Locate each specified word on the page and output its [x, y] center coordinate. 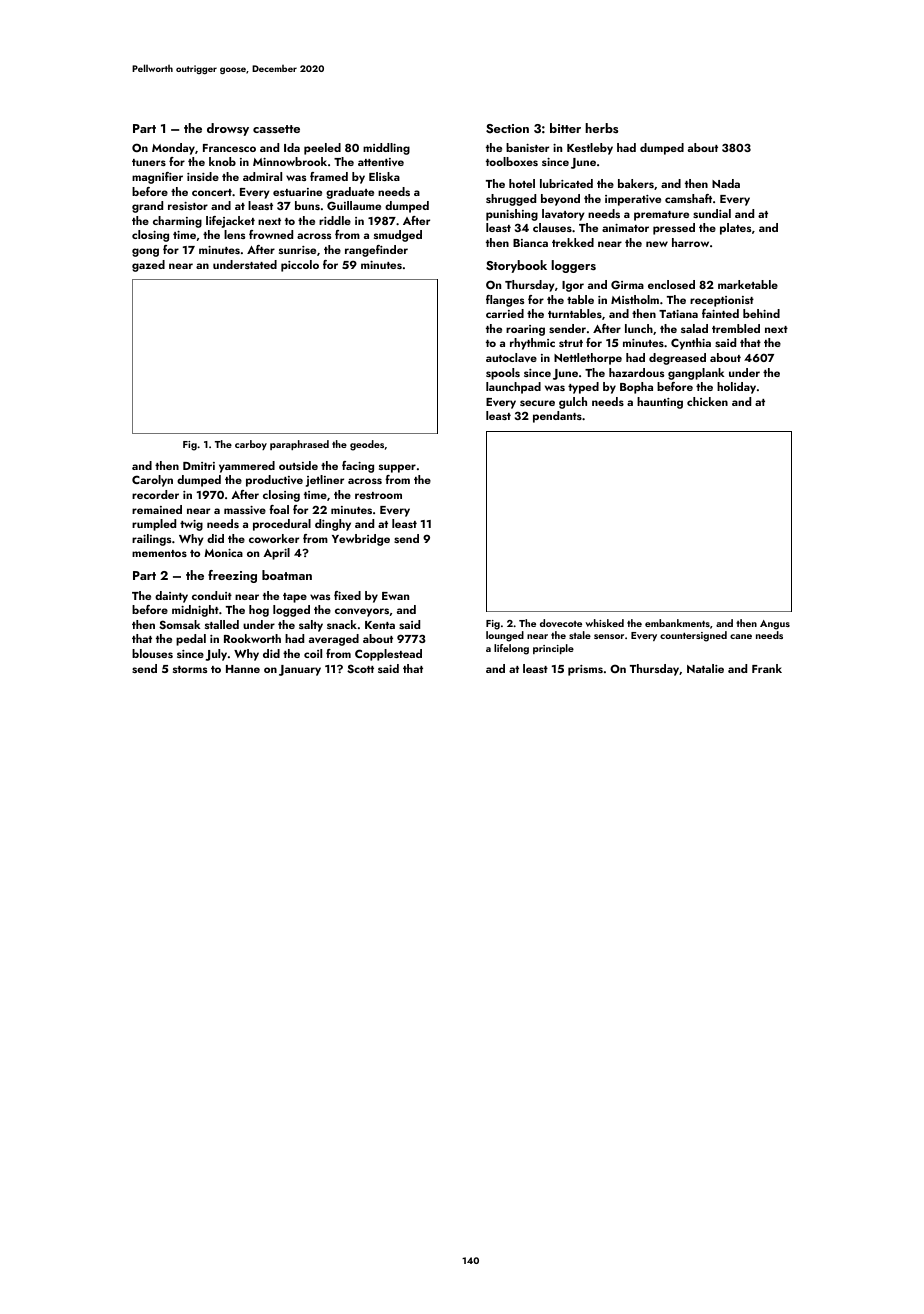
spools [503, 374]
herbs [601, 128]
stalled [222, 624]
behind [761, 313]
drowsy [228, 129]
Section [507, 128]
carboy [251, 445]
